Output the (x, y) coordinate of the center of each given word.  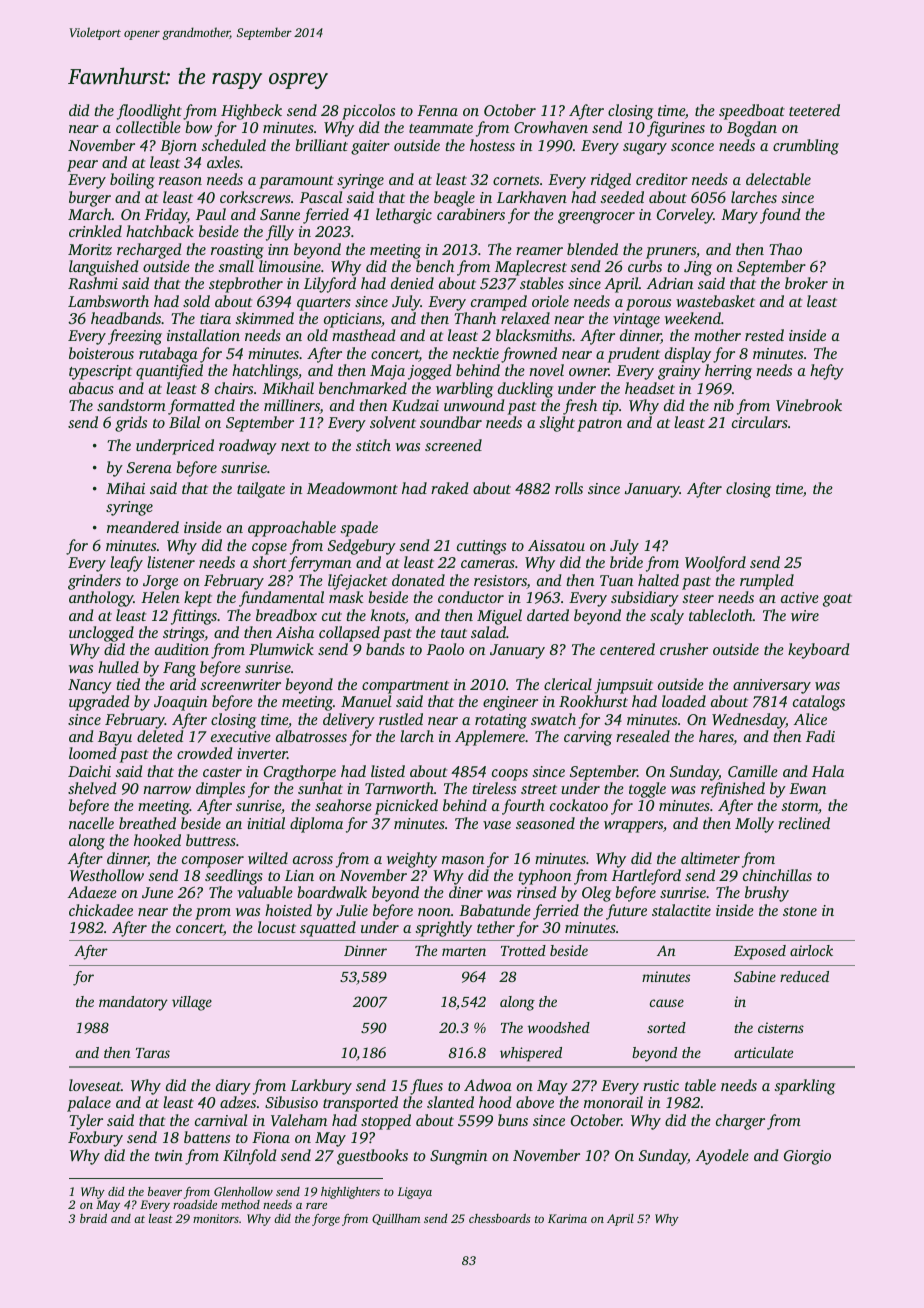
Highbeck (251, 112)
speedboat (752, 112)
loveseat (95, 1085)
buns (513, 1120)
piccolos (368, 112)
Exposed (760, 952)
